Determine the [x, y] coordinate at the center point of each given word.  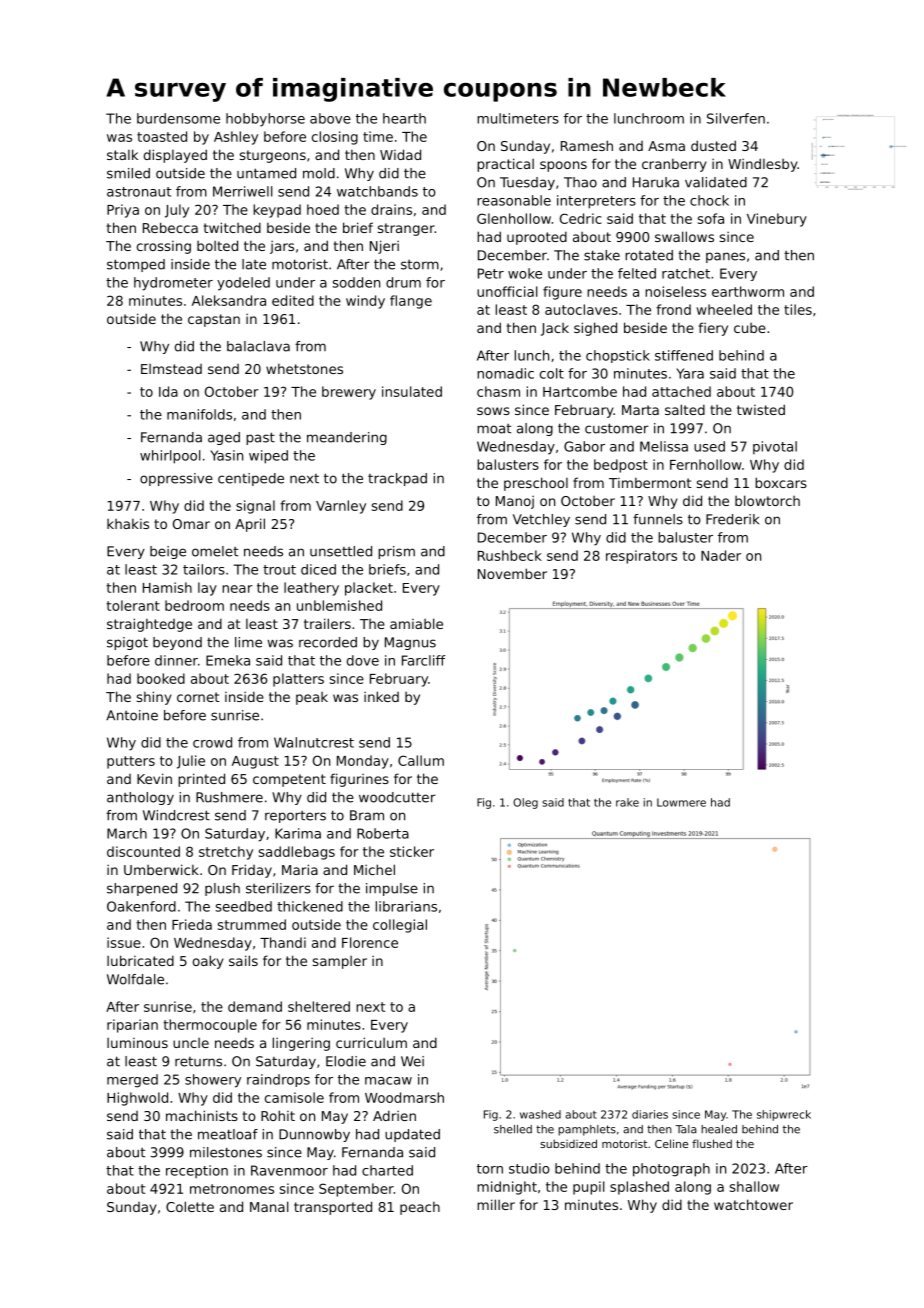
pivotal [775, 448]
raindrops [278, 1080]
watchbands [377, 191]
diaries [650, 1114]
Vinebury [777, 220]
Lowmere [681, 802]
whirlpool [170, 457]
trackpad [397, 479]
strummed [252, 924]
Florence [370, 942]
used [709, 446]
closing [335, 138]
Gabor [584, 446]
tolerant [133, 605]
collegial [400, 926]
